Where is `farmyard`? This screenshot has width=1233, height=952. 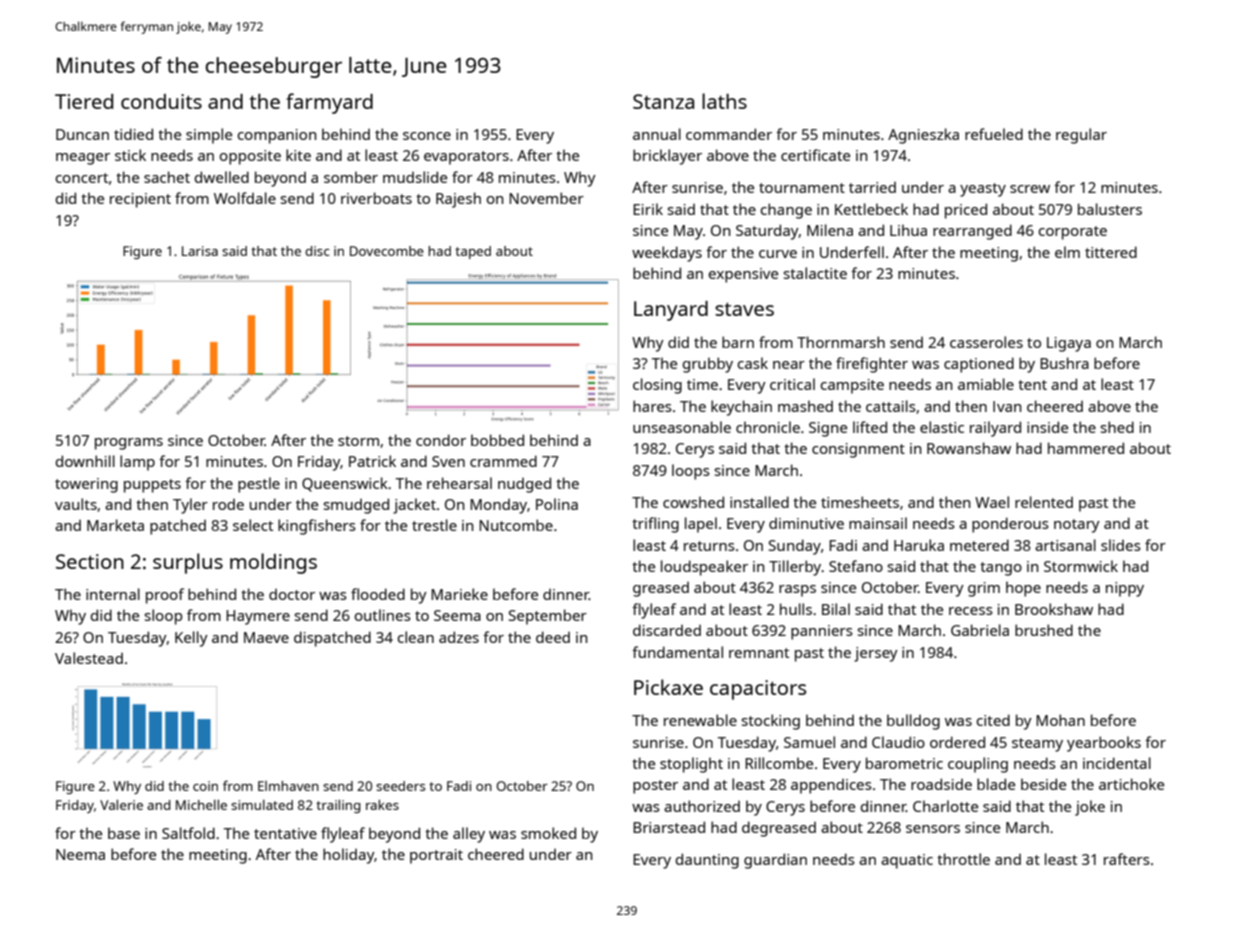 farmyard is located at coordinates (329, 103).
